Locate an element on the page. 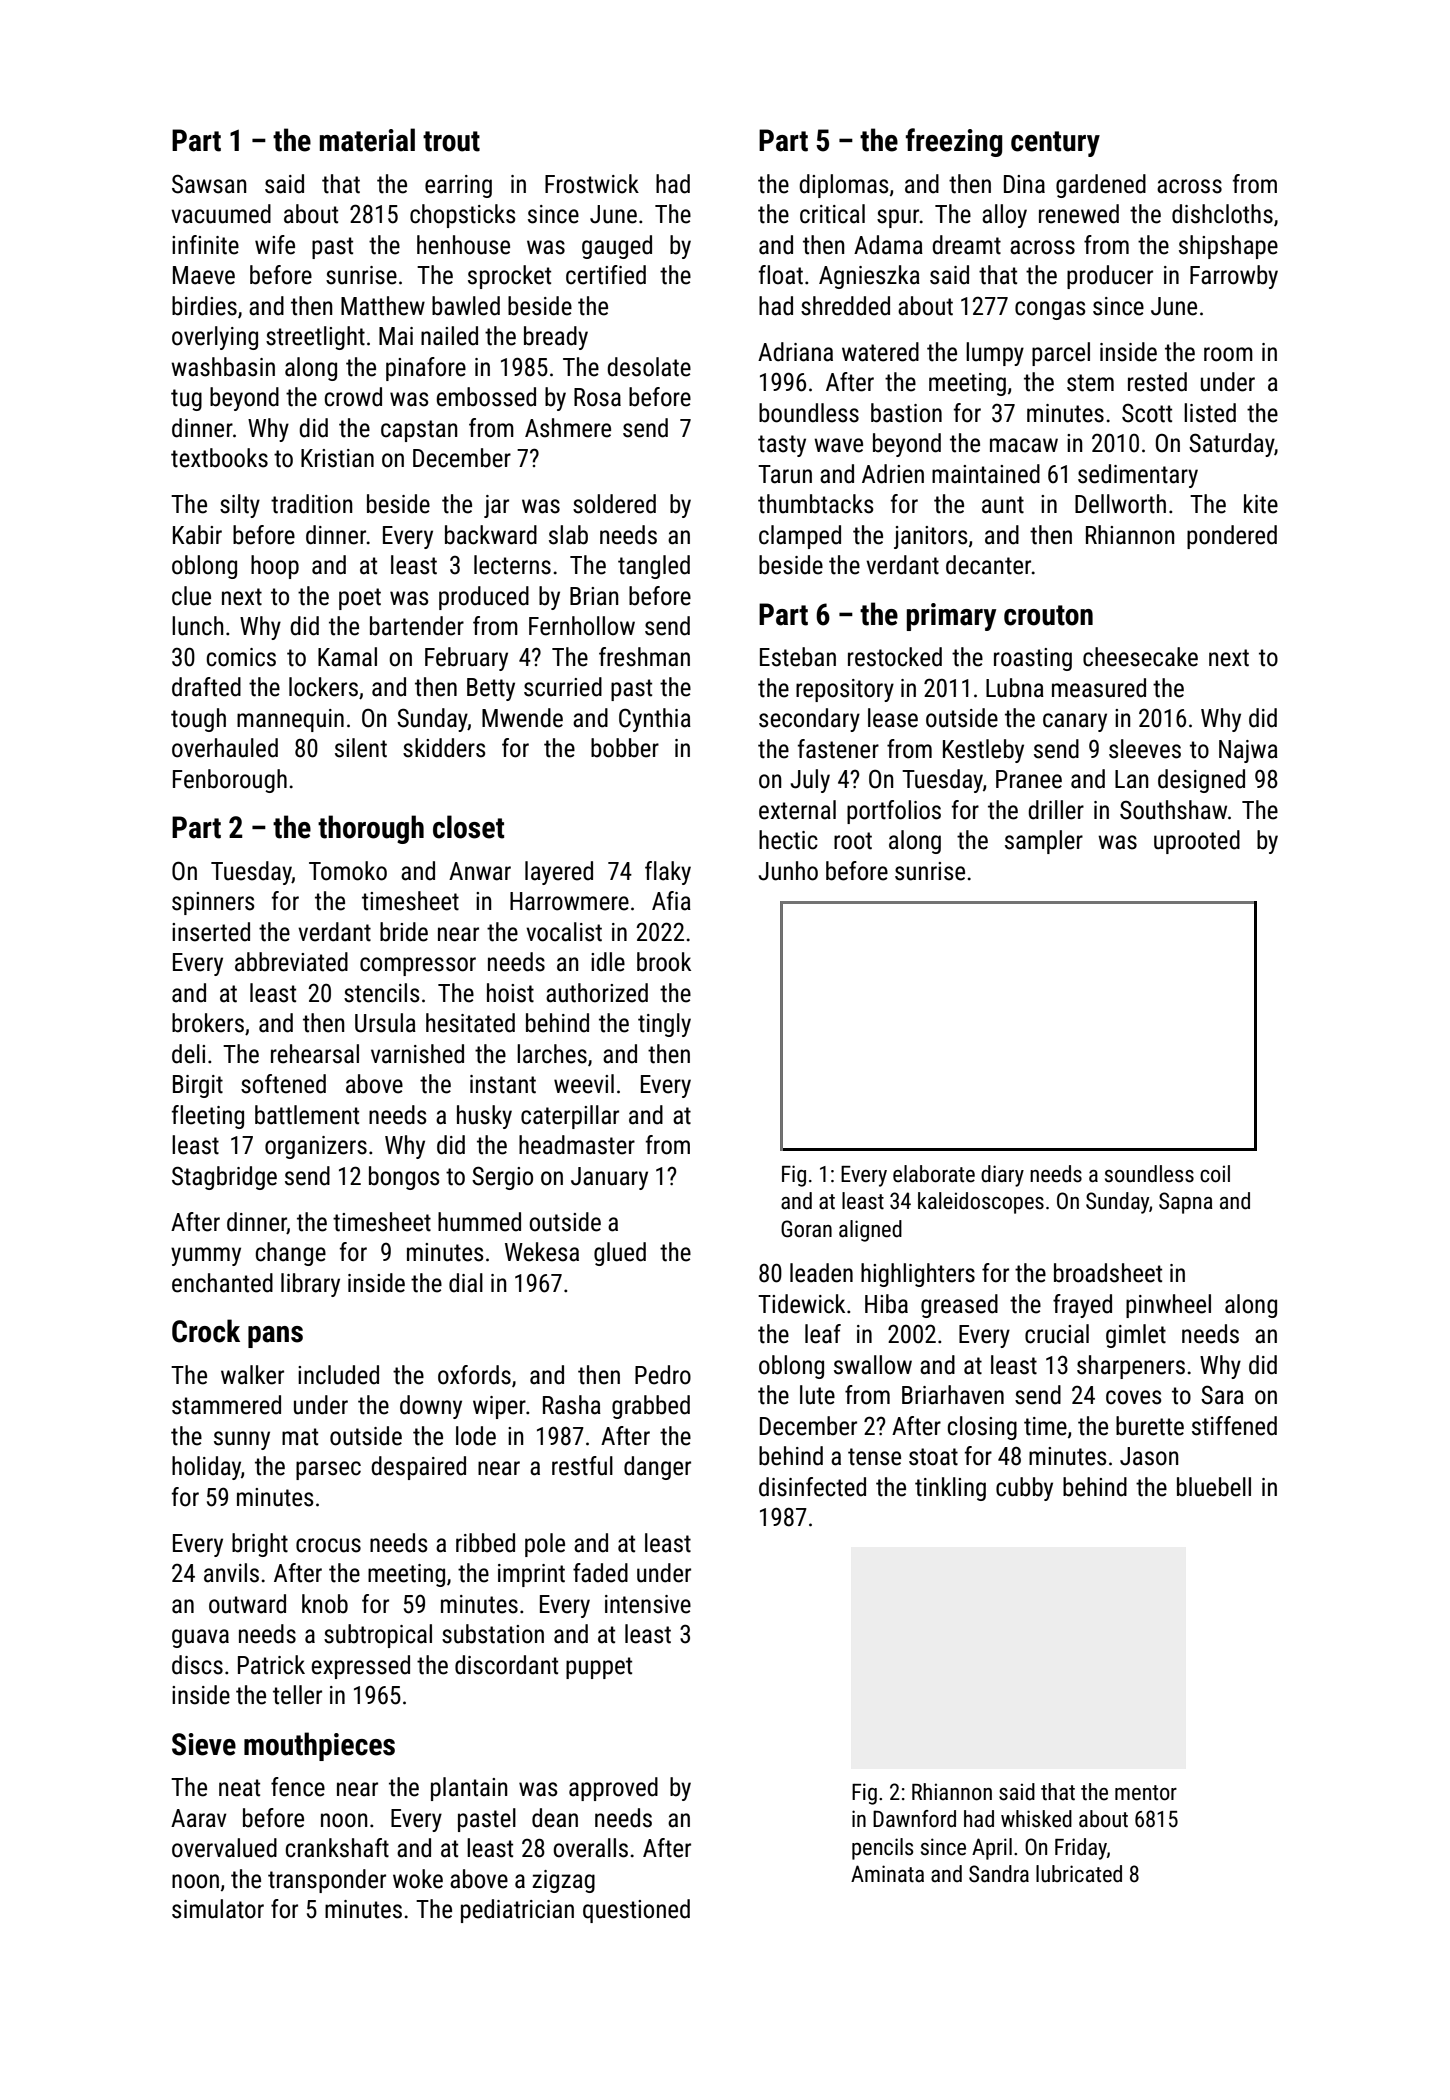 The height and width of the page is (2100, 1450). plantain is located at coordinates (469, 1789).
